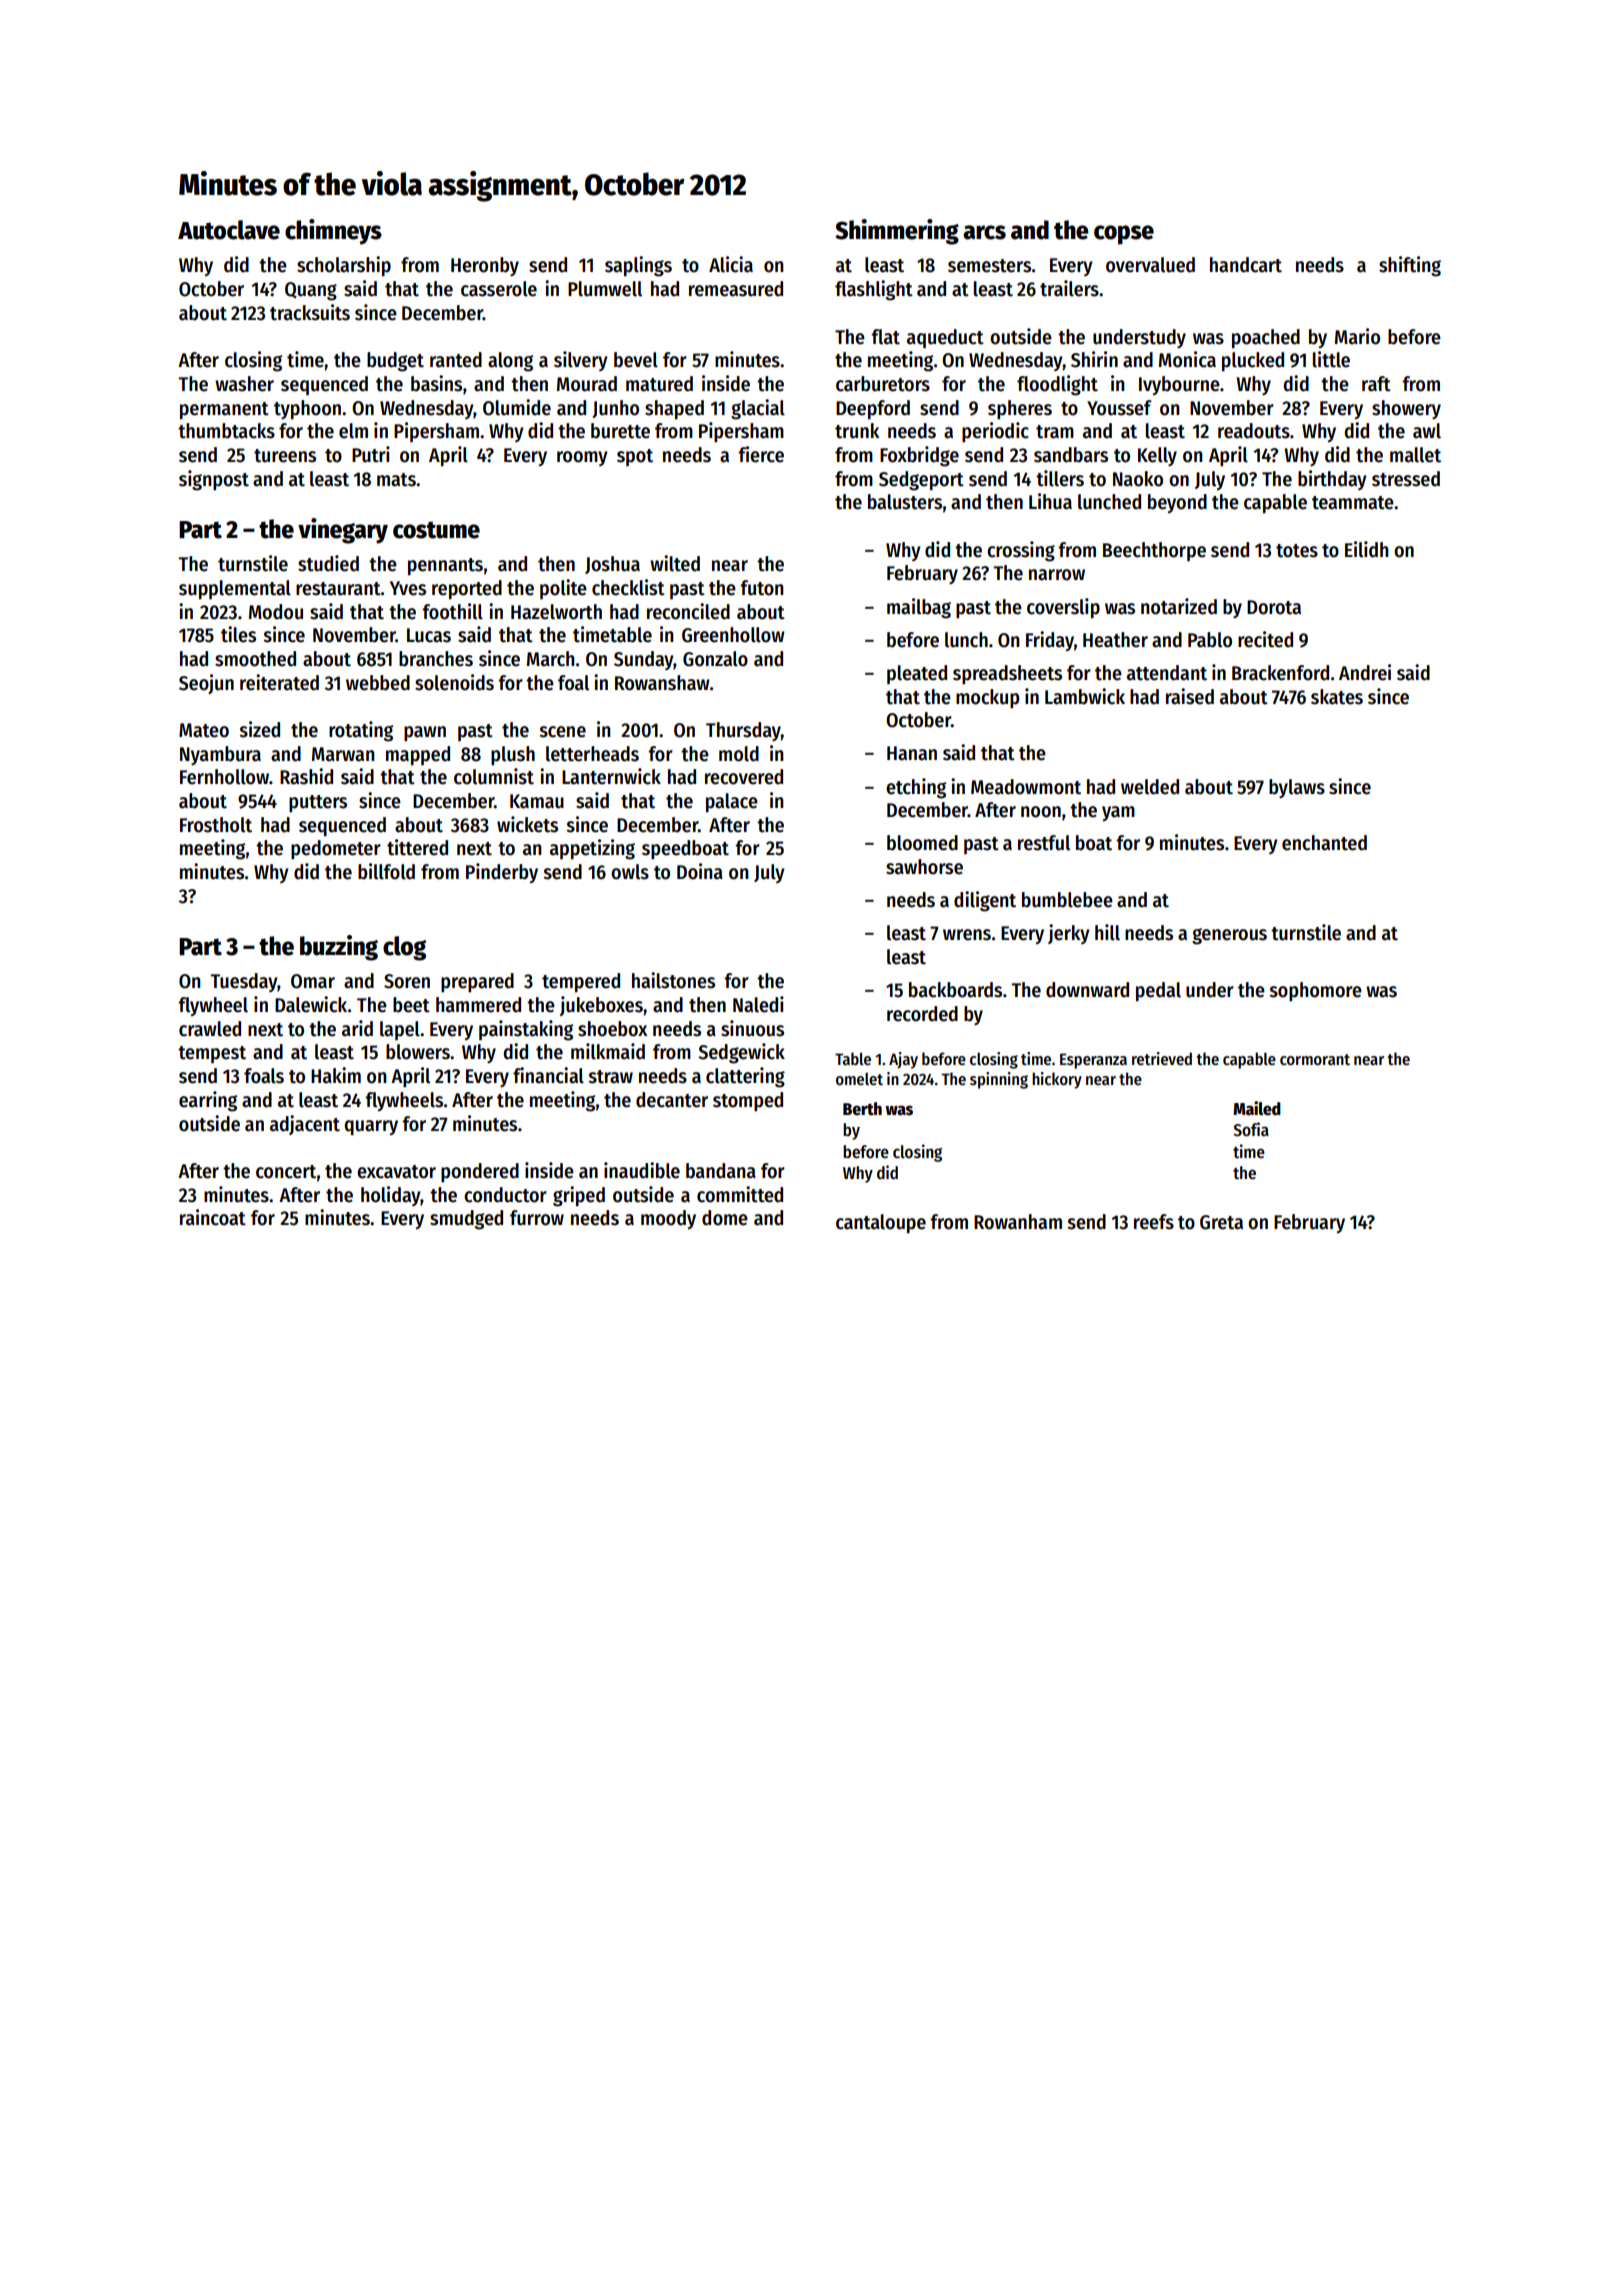 This image has width=1620, height=2292. Describe the element at coordinates (328, 563) in the image. I see `studied` at that location.
